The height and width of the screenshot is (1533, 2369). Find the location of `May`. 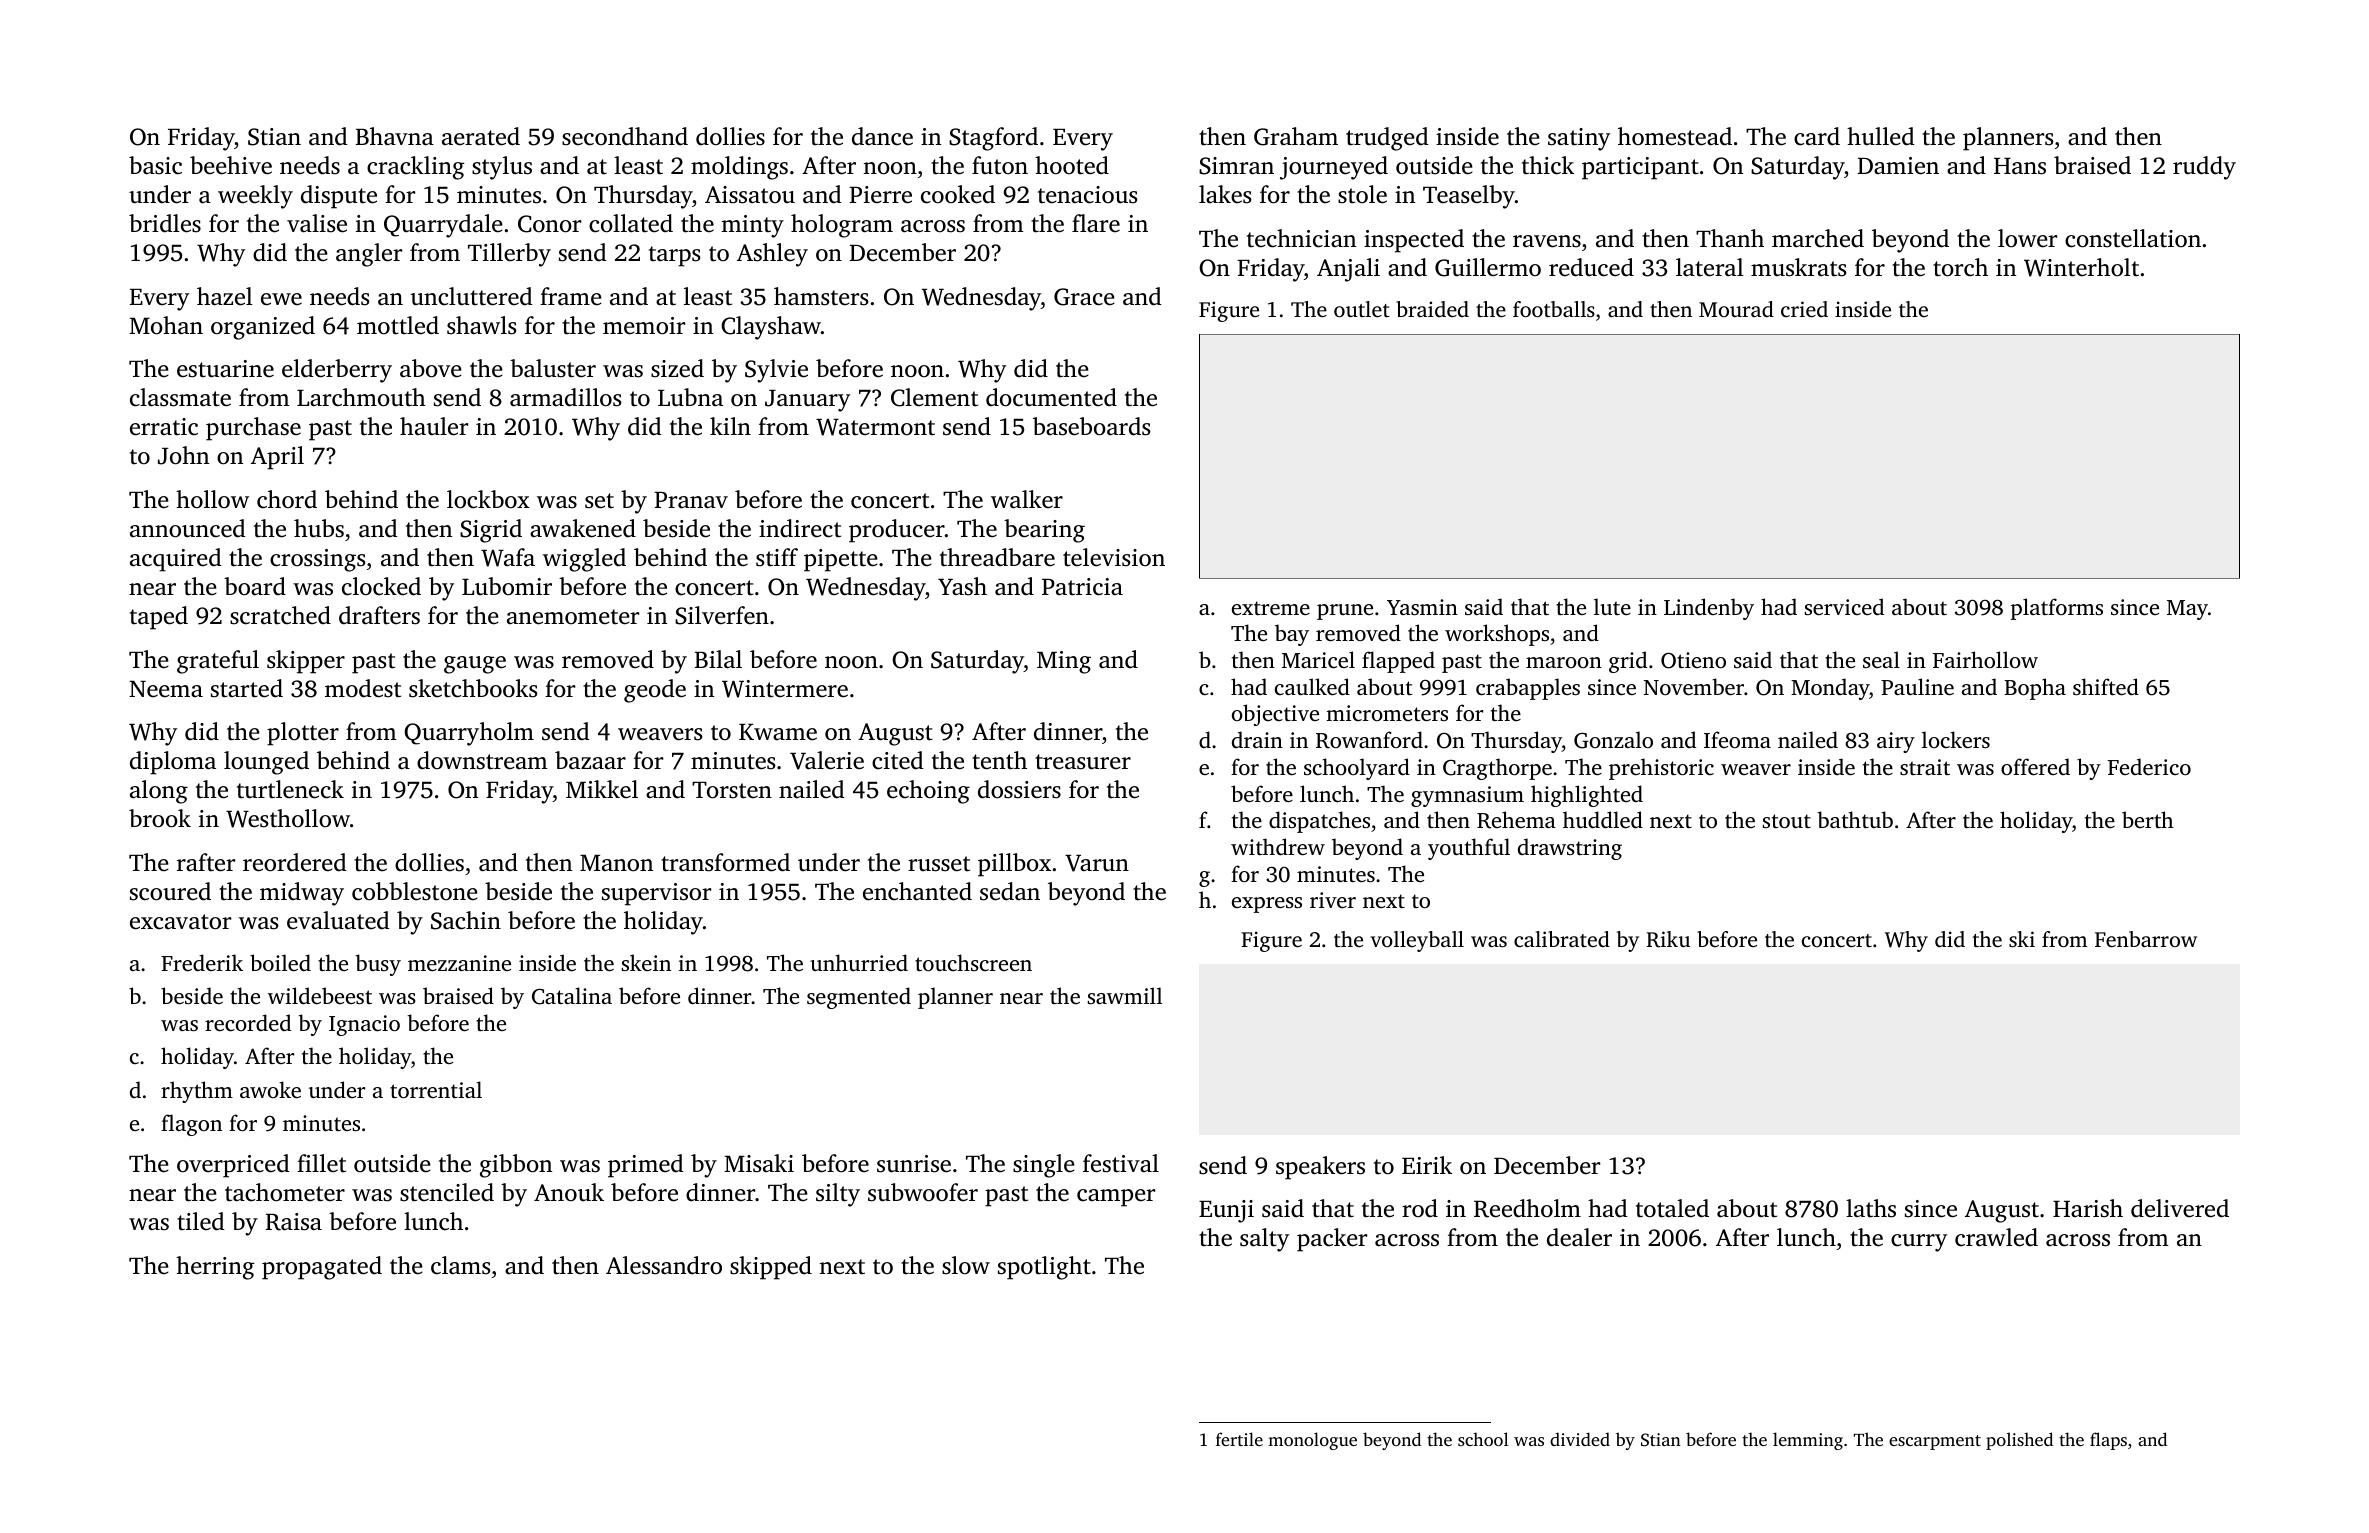

May is located at coordinates (2187, 610).
